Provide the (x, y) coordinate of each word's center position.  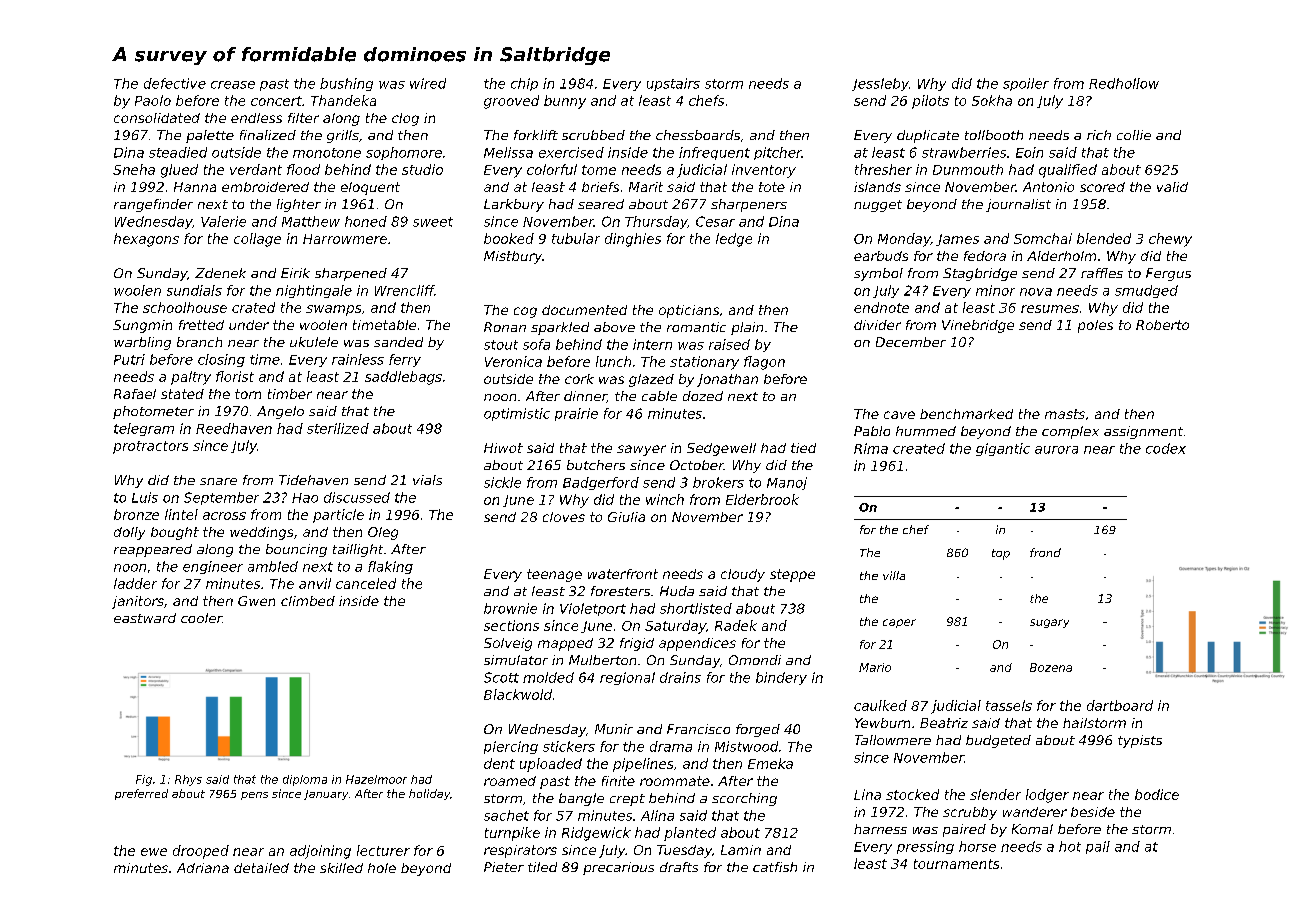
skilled (341, 868)
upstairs (673, 84)
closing (221, 360)
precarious (618, 868)
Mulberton (602, 660)
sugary (1049, 623)
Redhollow (1124, 83)
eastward (145, 618)
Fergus (1168, 274)
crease (233, 85)
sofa (536, 344)
